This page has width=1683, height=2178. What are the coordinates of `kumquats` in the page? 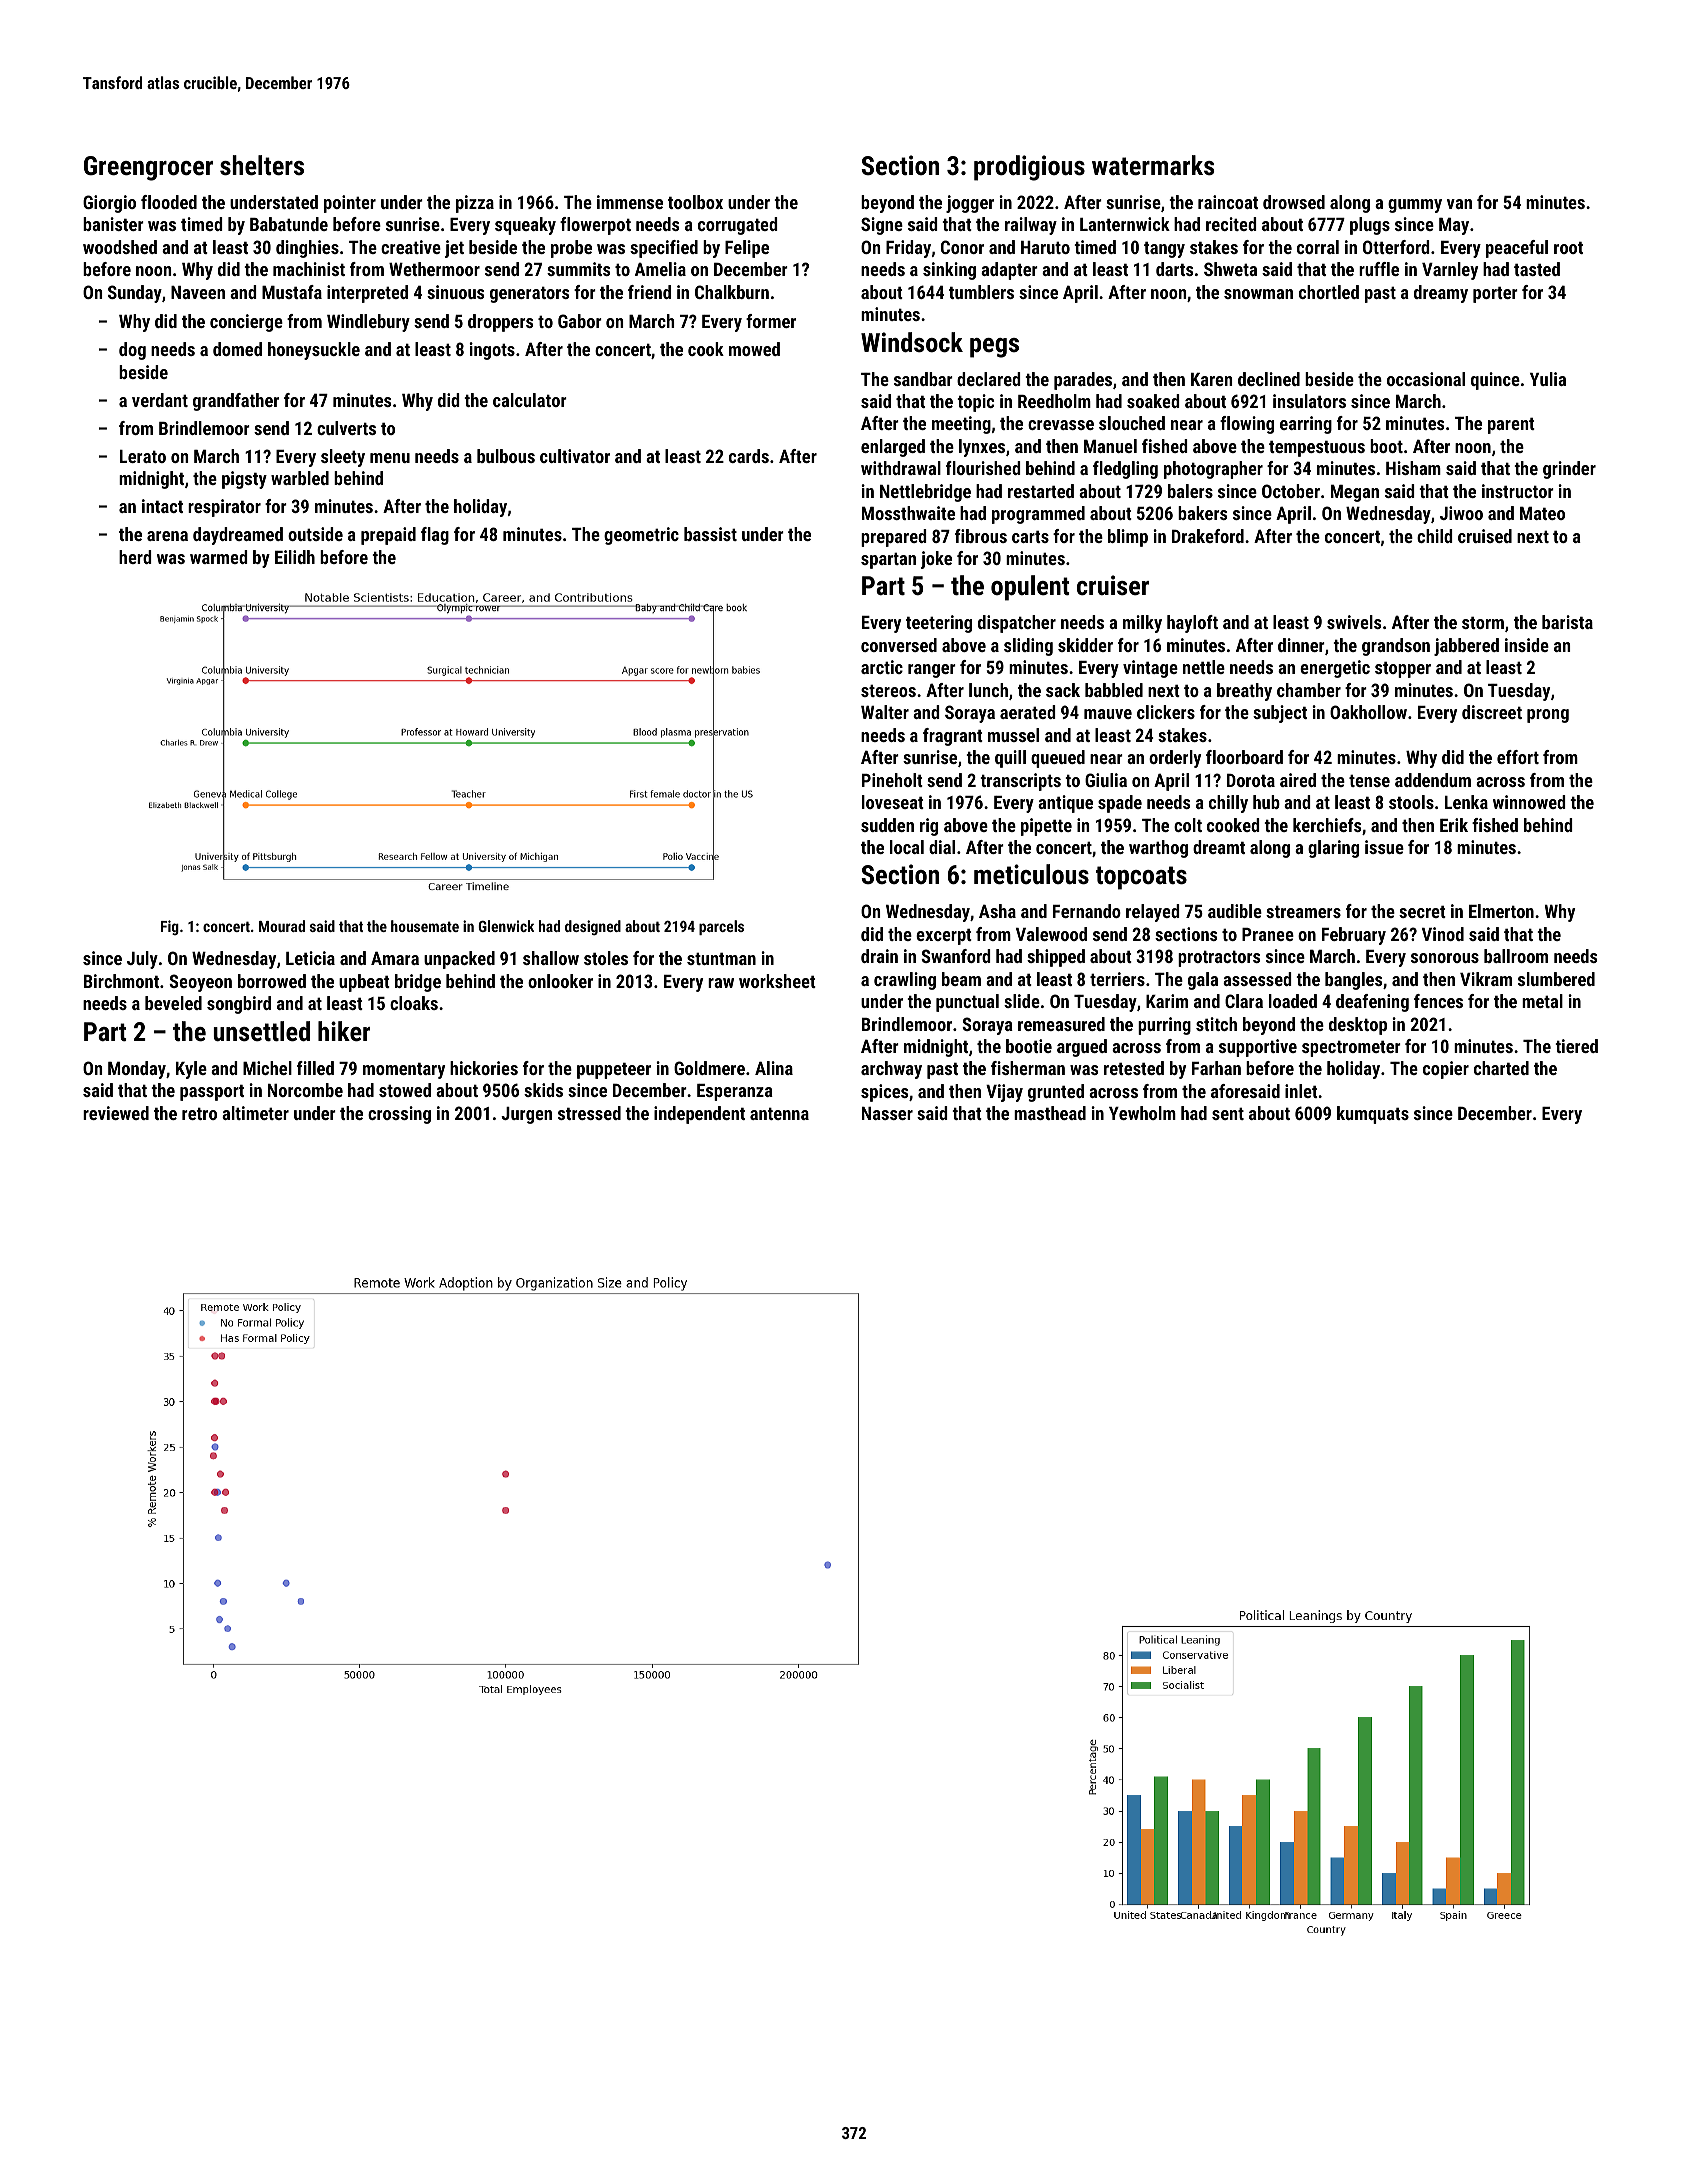 It's located at (1373, 1115).
